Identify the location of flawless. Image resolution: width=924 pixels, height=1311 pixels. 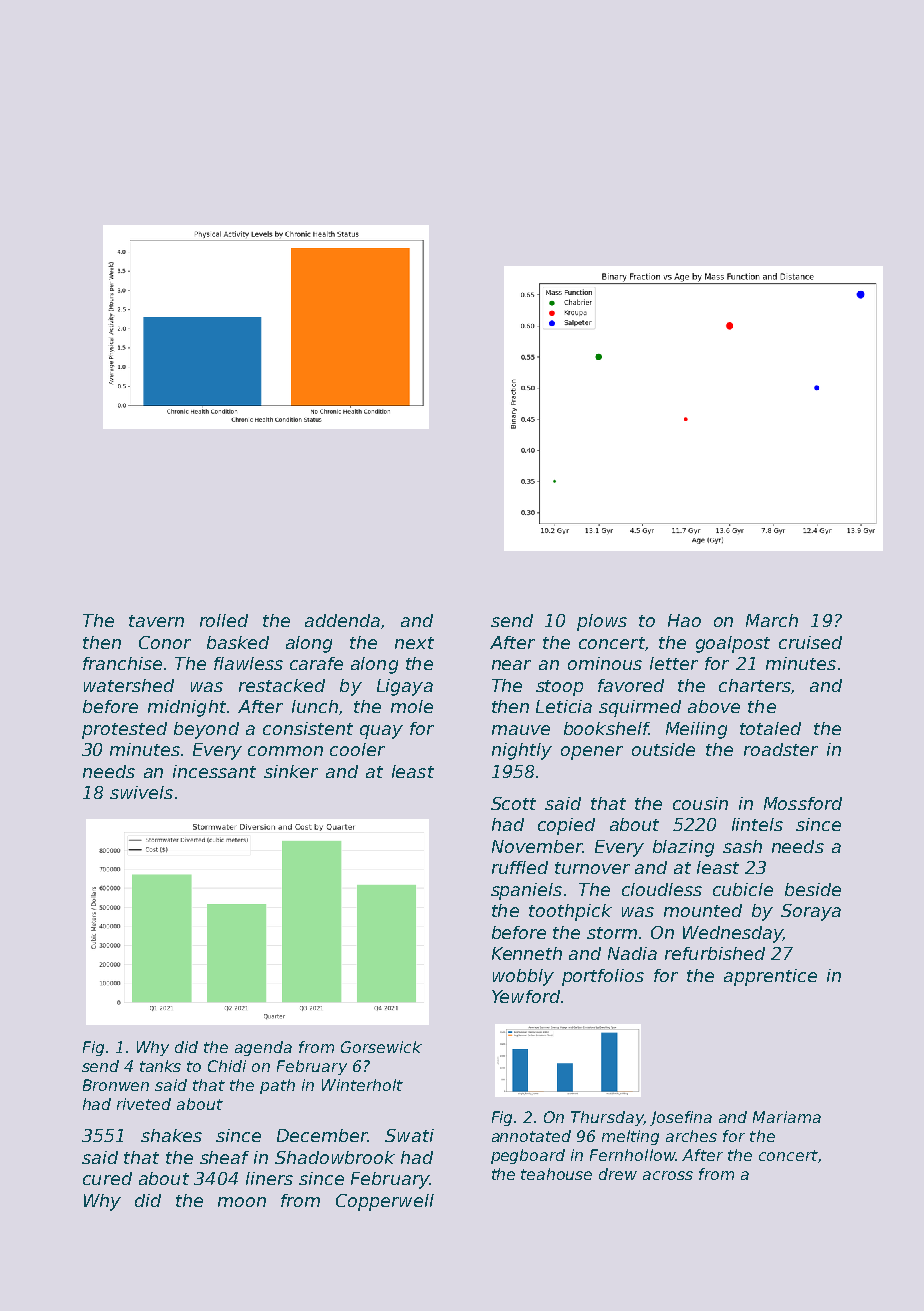
(248, 663).
